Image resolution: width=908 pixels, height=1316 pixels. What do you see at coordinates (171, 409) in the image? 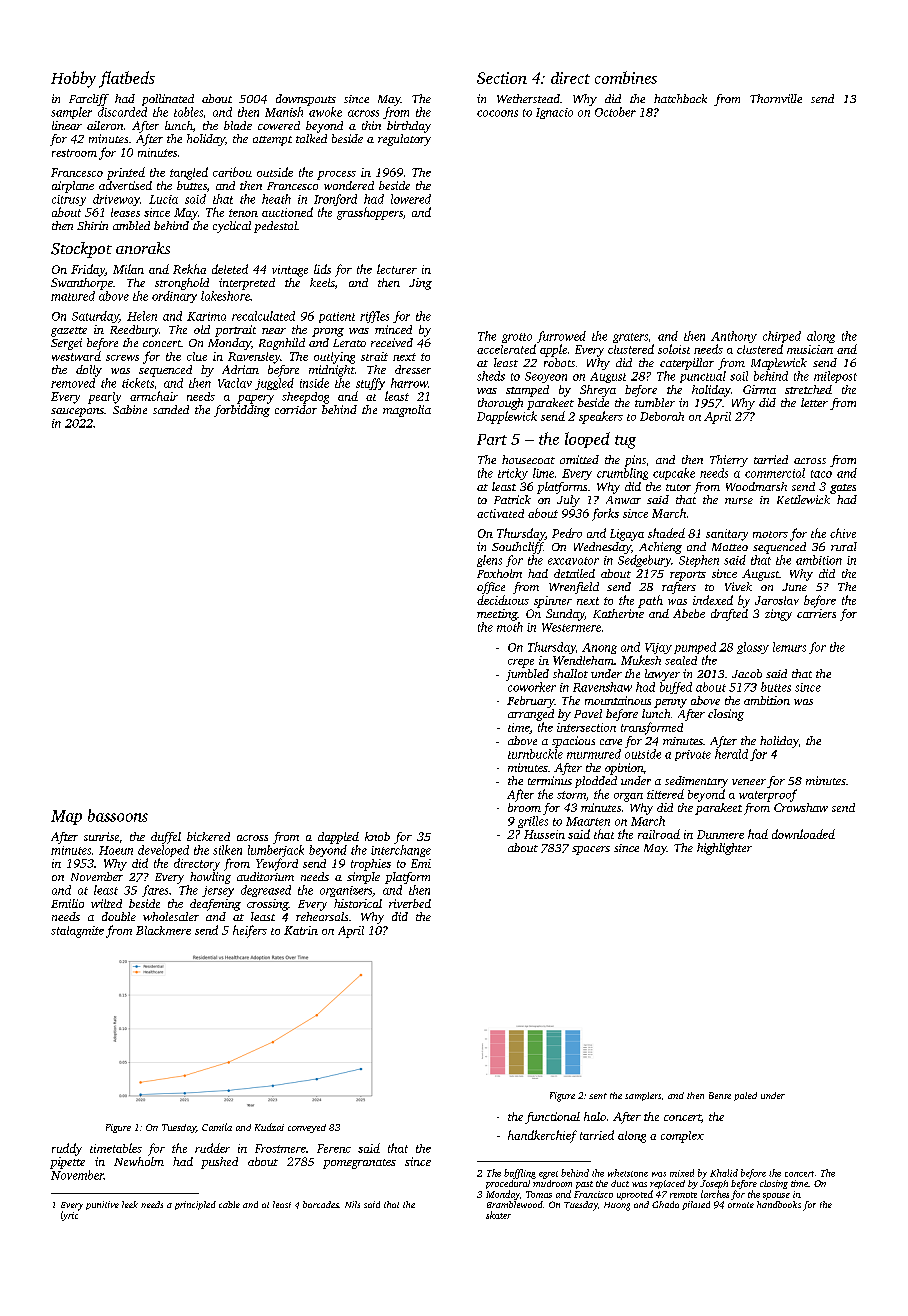
I see `sanded` at bounding box center [171, 409].
